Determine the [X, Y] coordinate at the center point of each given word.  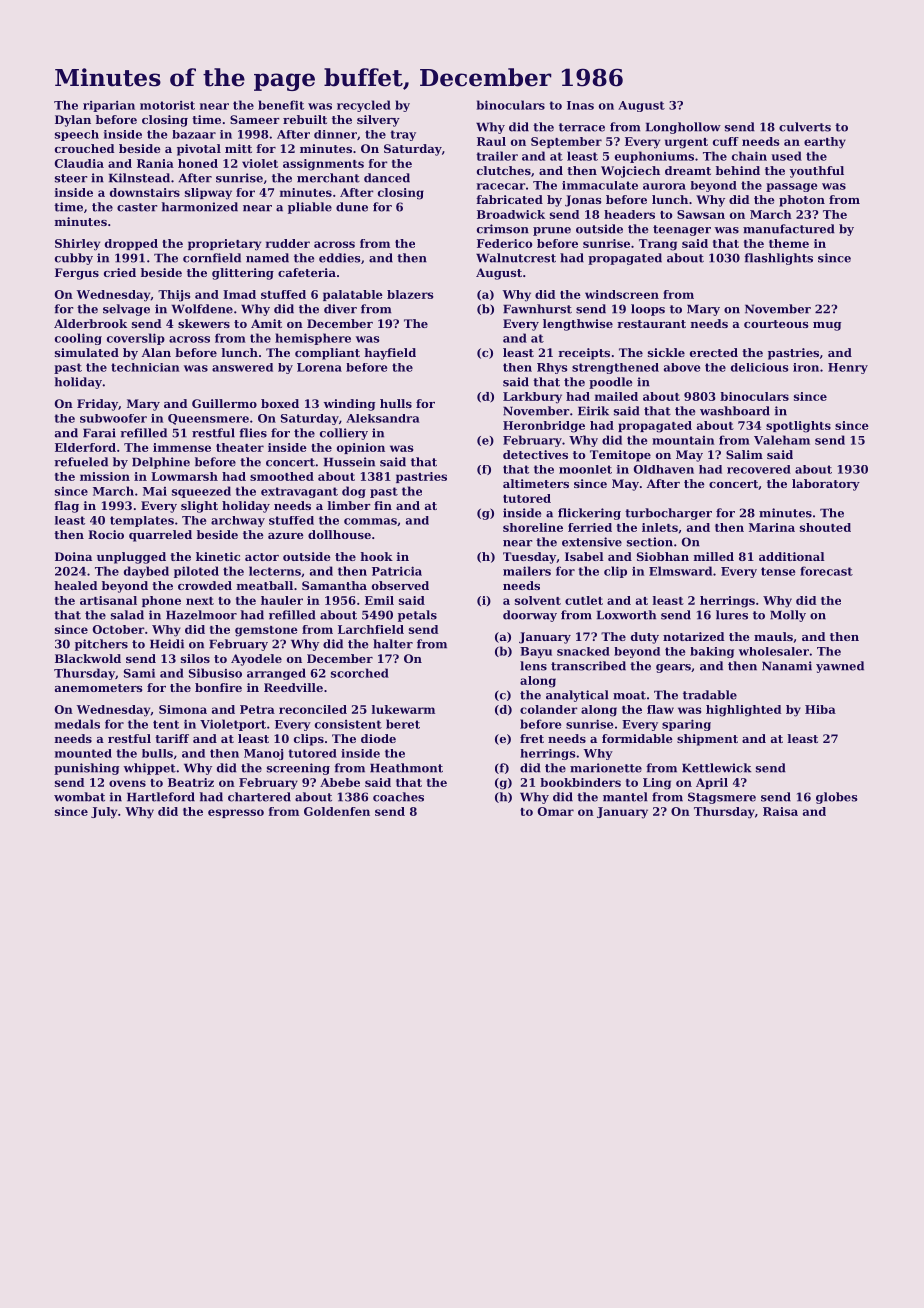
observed [400, 585]
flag [66, 507]
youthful [816, 172]
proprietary [224, 245]
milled [714, 556]
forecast [826, 571]
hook [376, 556]
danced [387, 178]
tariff [172, 738]
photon [802, 201]
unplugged [131, 558]
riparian [109, 106]
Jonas [583, 201]
